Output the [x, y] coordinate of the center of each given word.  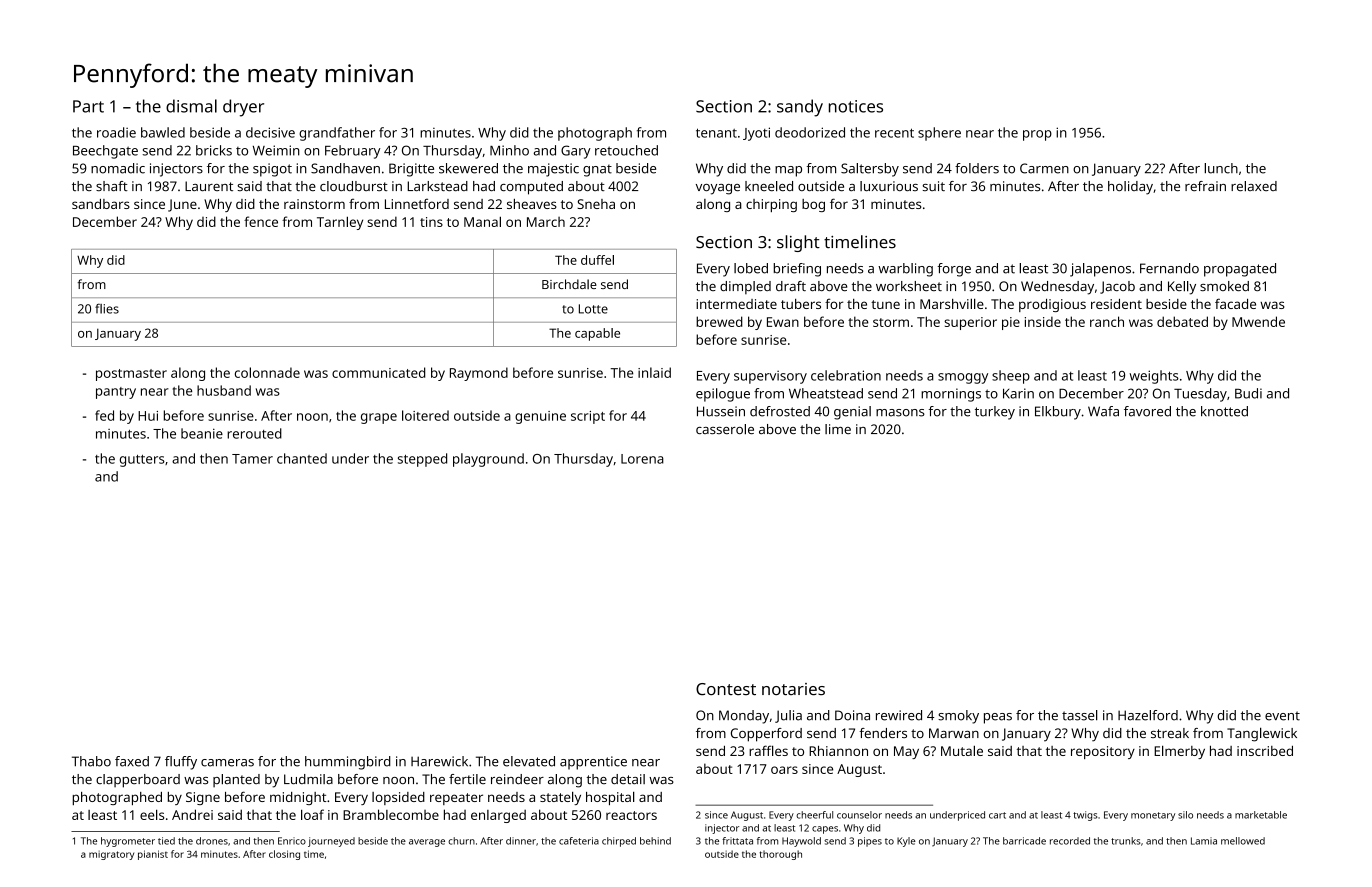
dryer [243, 108]
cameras [227, 763]
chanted [302, 458]
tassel [1080, 715]
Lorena [642, 459]
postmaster [131, 375]
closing [284, 855]
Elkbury [1058, 413]
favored [1147, 411]
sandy [800, 108]
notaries [793, 689]
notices [856, 106]
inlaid [654, 372]
